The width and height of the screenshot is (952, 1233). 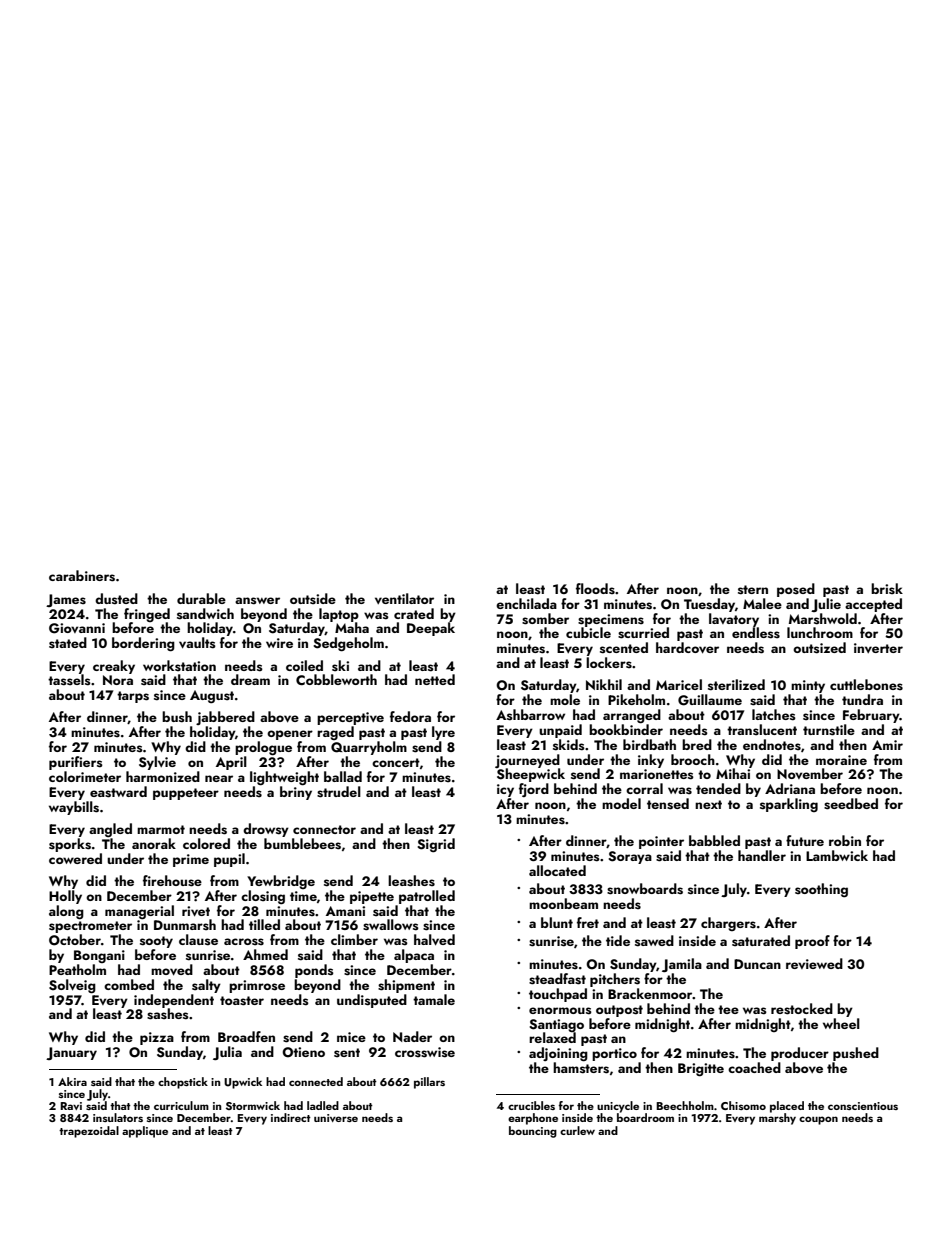 What do you see at coordinates (563, 903) in the screenshot?
I see `moonbeam` at bounding box center [563, 903].
